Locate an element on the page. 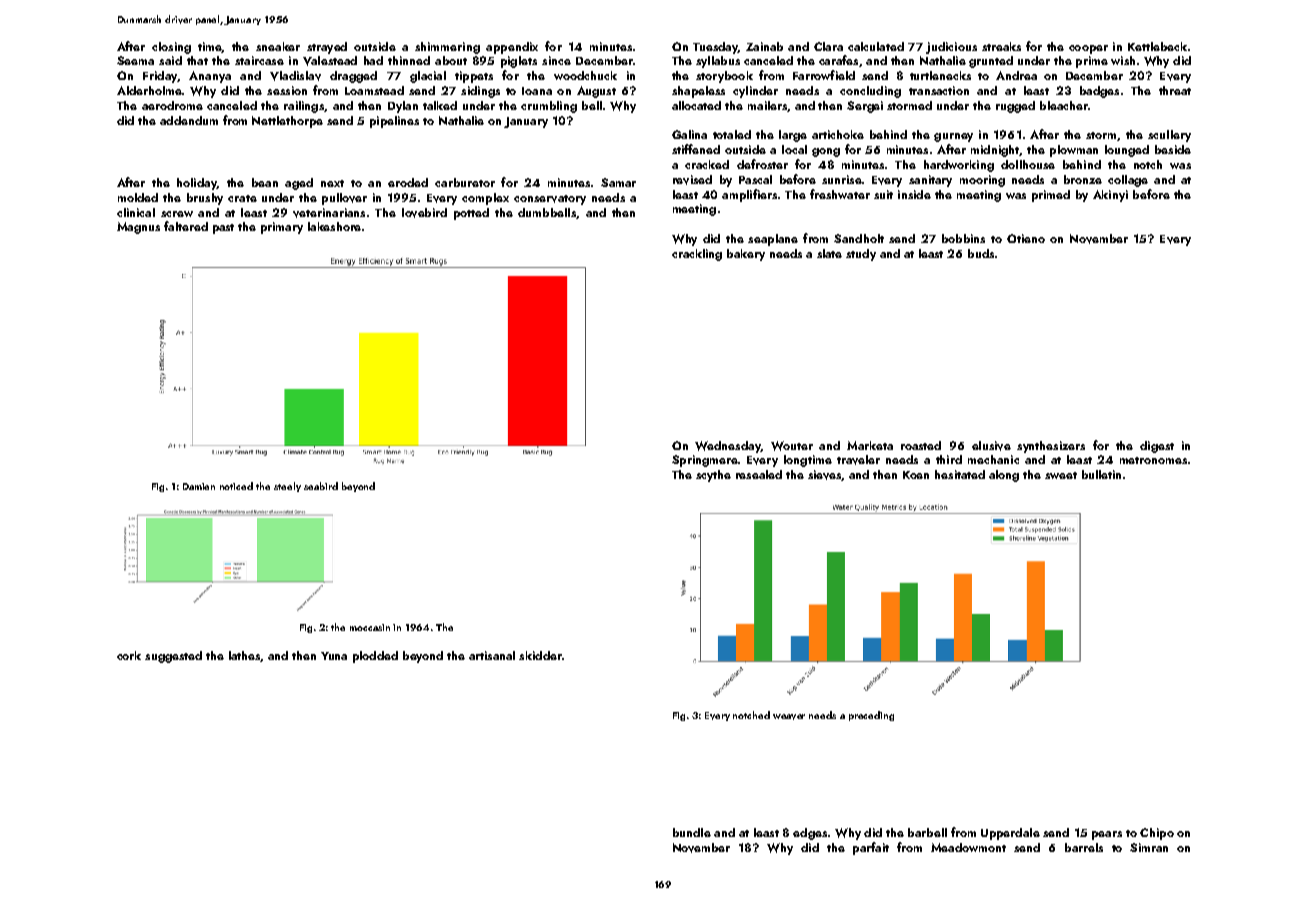 The height and width of the page is (924, 1308). buds is located at coordinates (981, 253).
